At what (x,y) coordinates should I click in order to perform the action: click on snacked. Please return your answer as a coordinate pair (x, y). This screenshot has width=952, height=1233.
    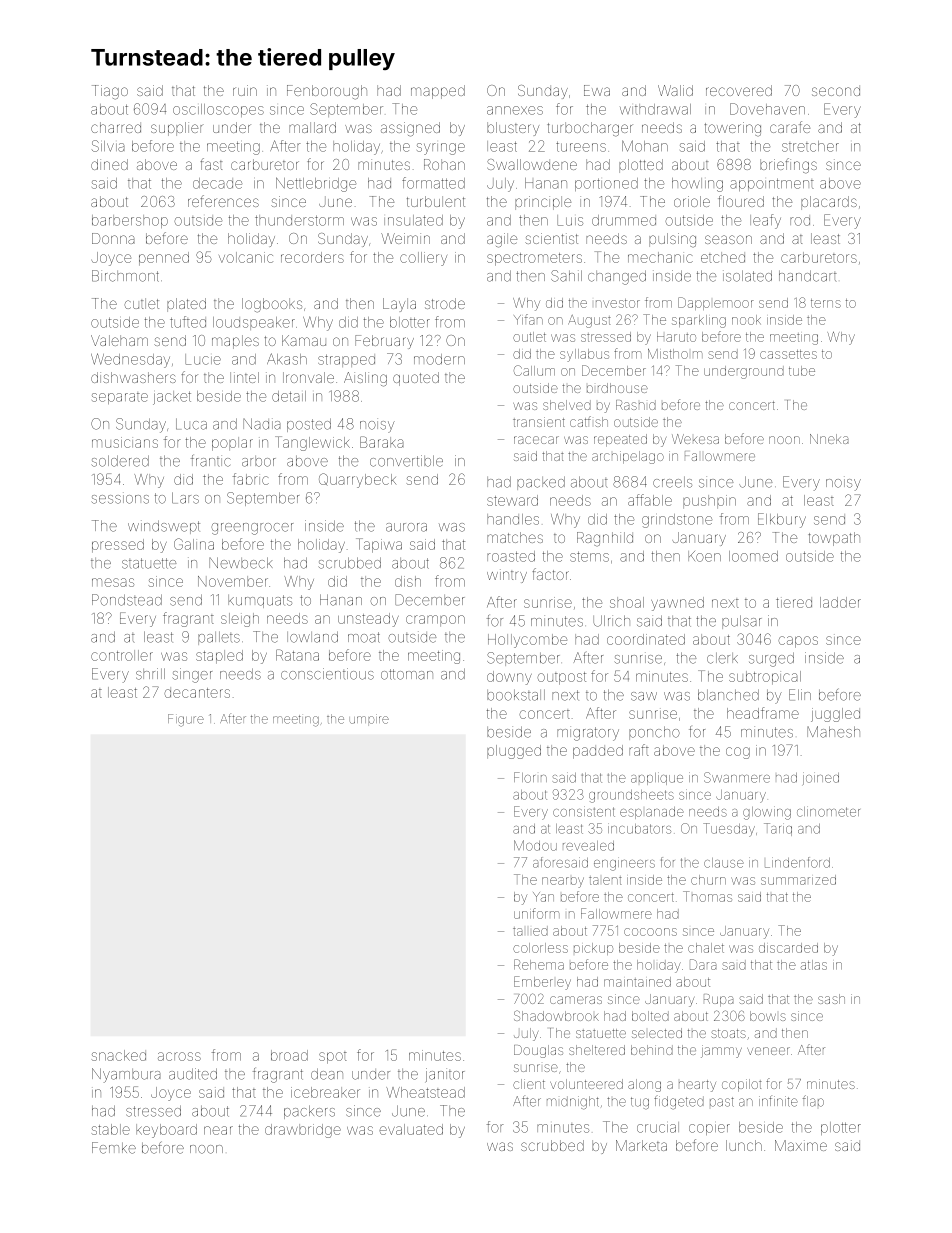
    Looking at the image, I should click on (119, 1055).
